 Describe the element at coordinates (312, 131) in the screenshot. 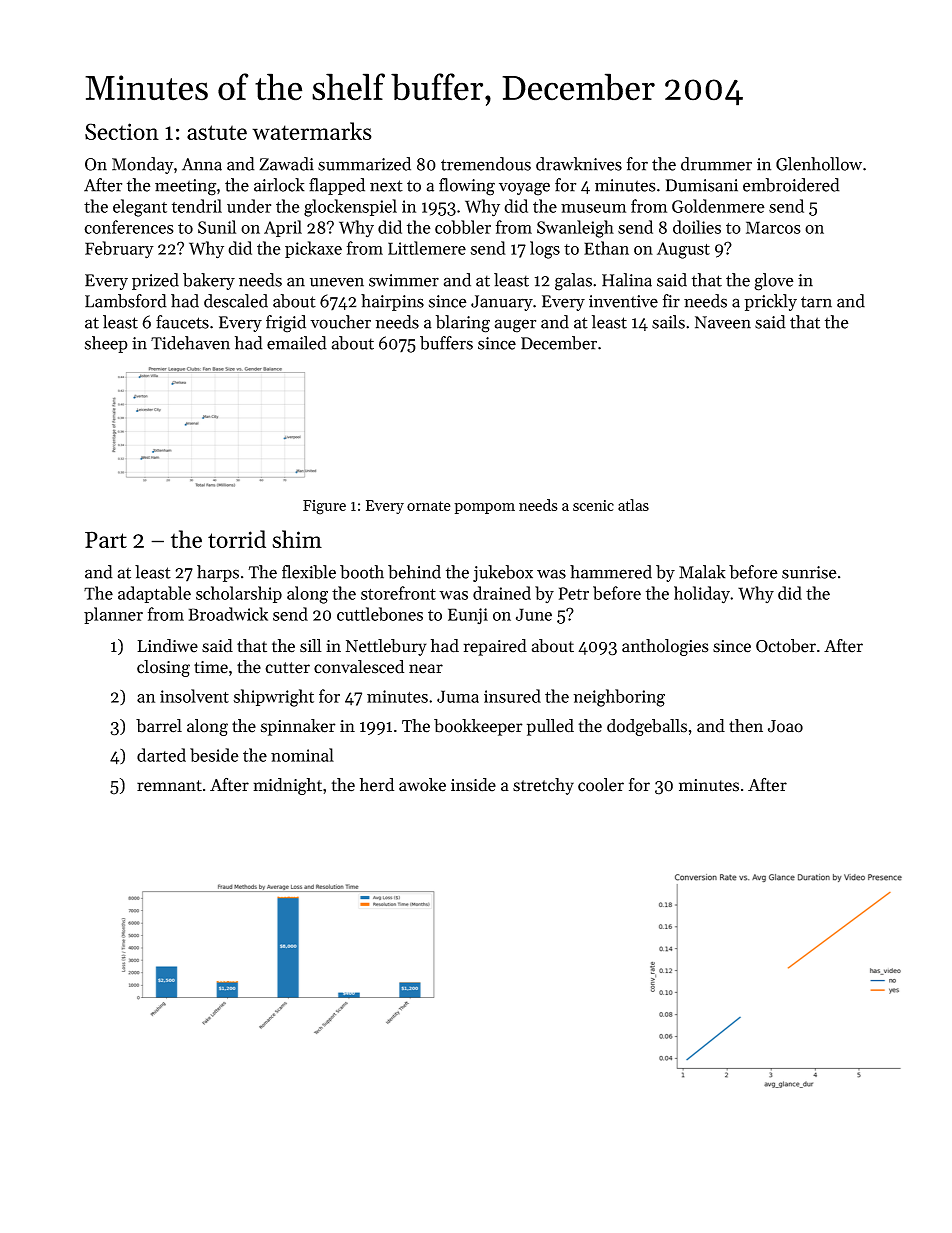

I see `watermarks` at that location.
